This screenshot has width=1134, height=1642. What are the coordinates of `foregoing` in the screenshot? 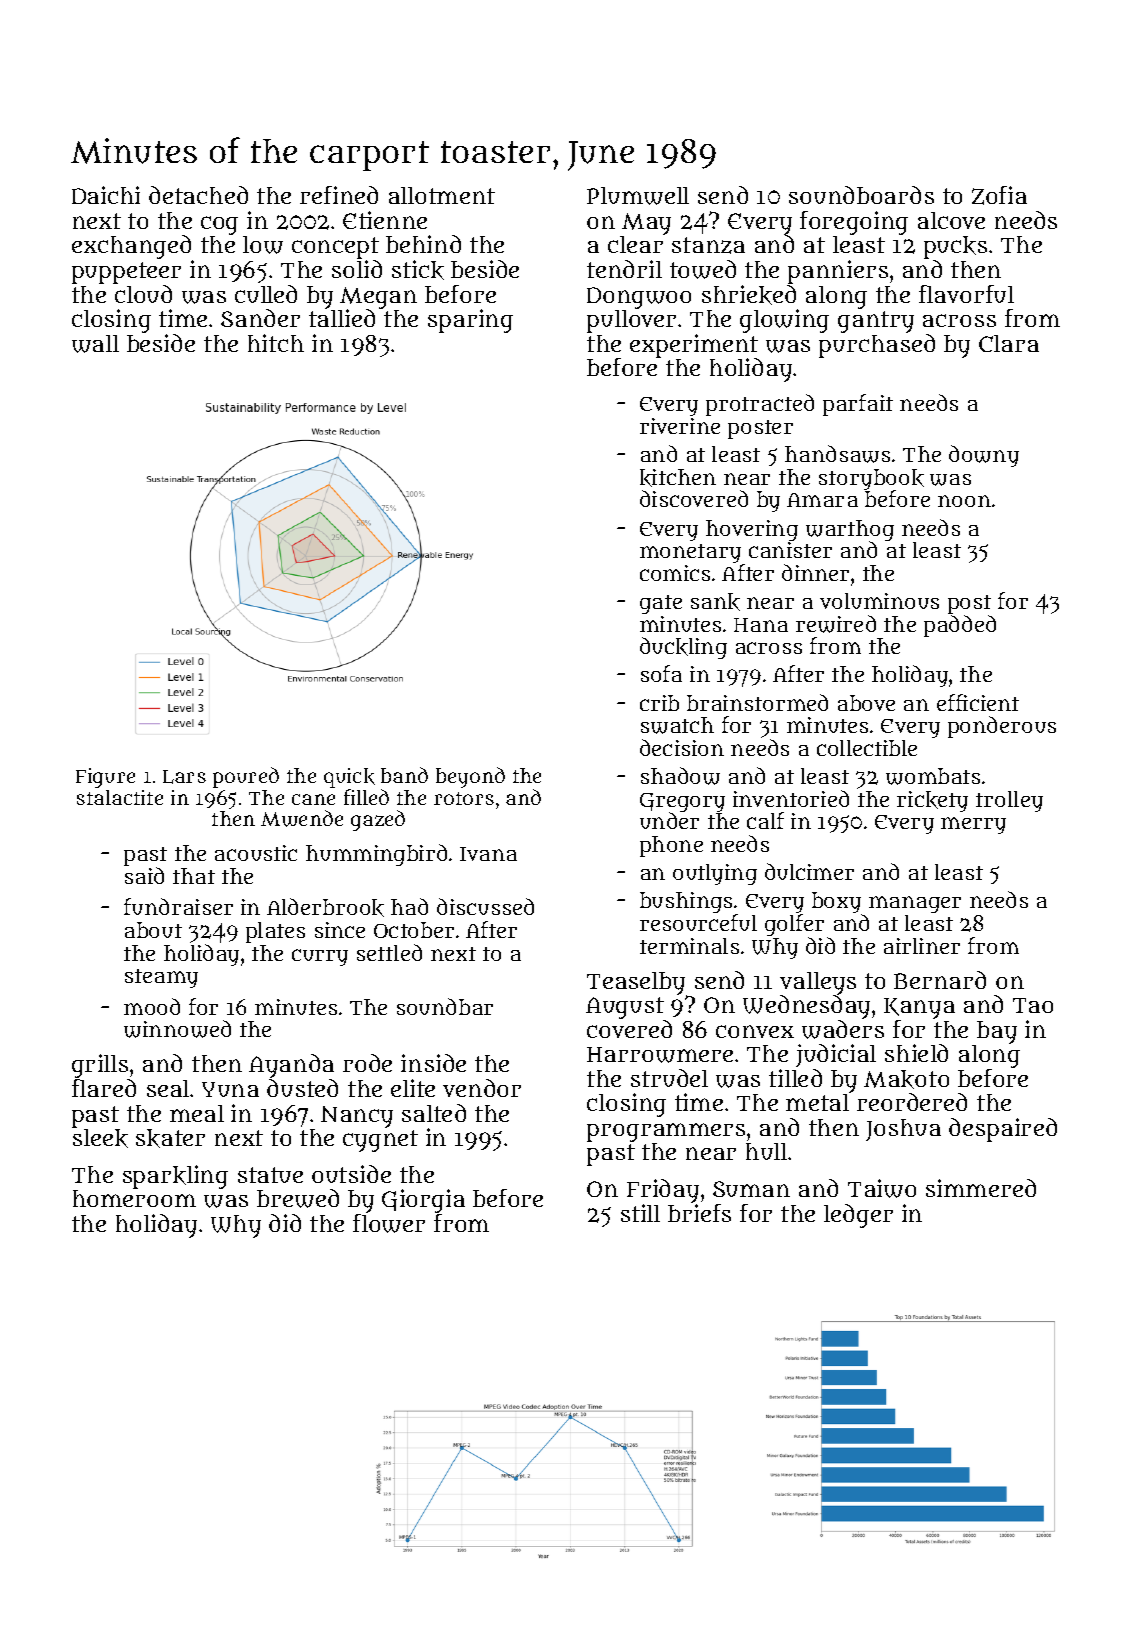 It's located at (854, 223).
